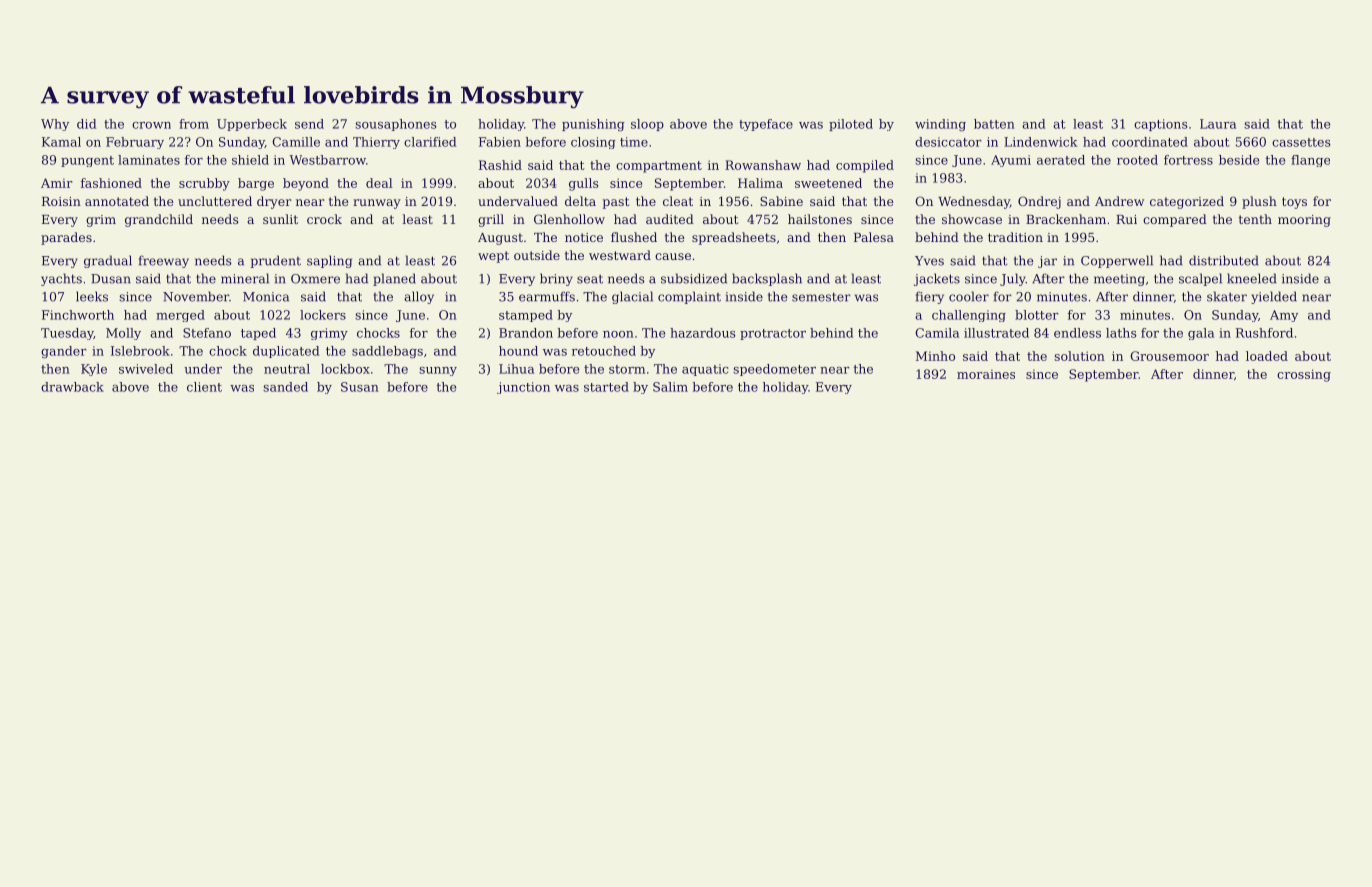 This screenshot has width=1372, height=887. I want to click on did, so click(86, 124).
